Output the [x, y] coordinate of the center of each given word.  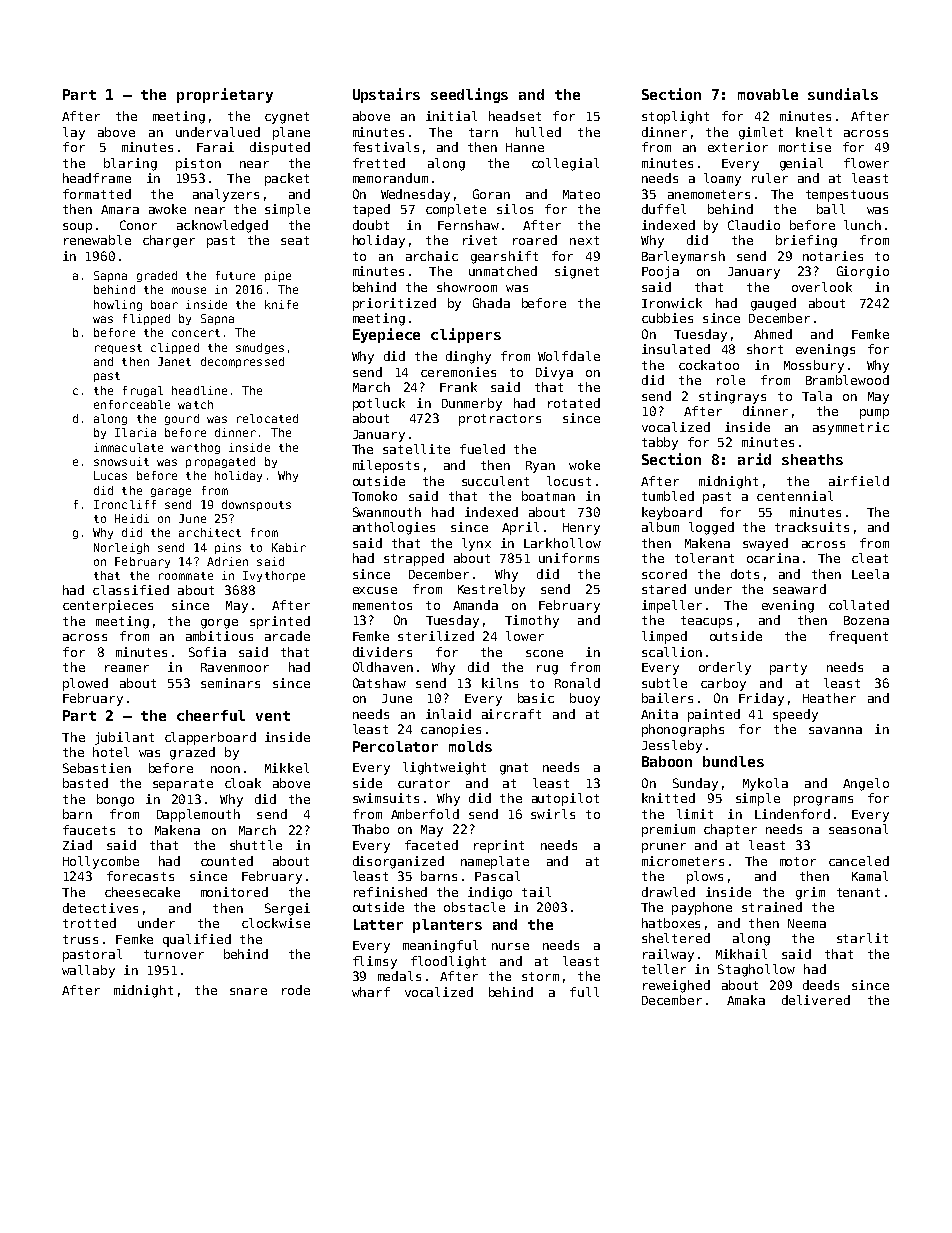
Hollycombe [101, 862]
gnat [514, 769]
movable [768, 94]
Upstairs [386, 95]
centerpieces [108, 606]
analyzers [226, 195]
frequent [858, 637]
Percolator [395, 746]
